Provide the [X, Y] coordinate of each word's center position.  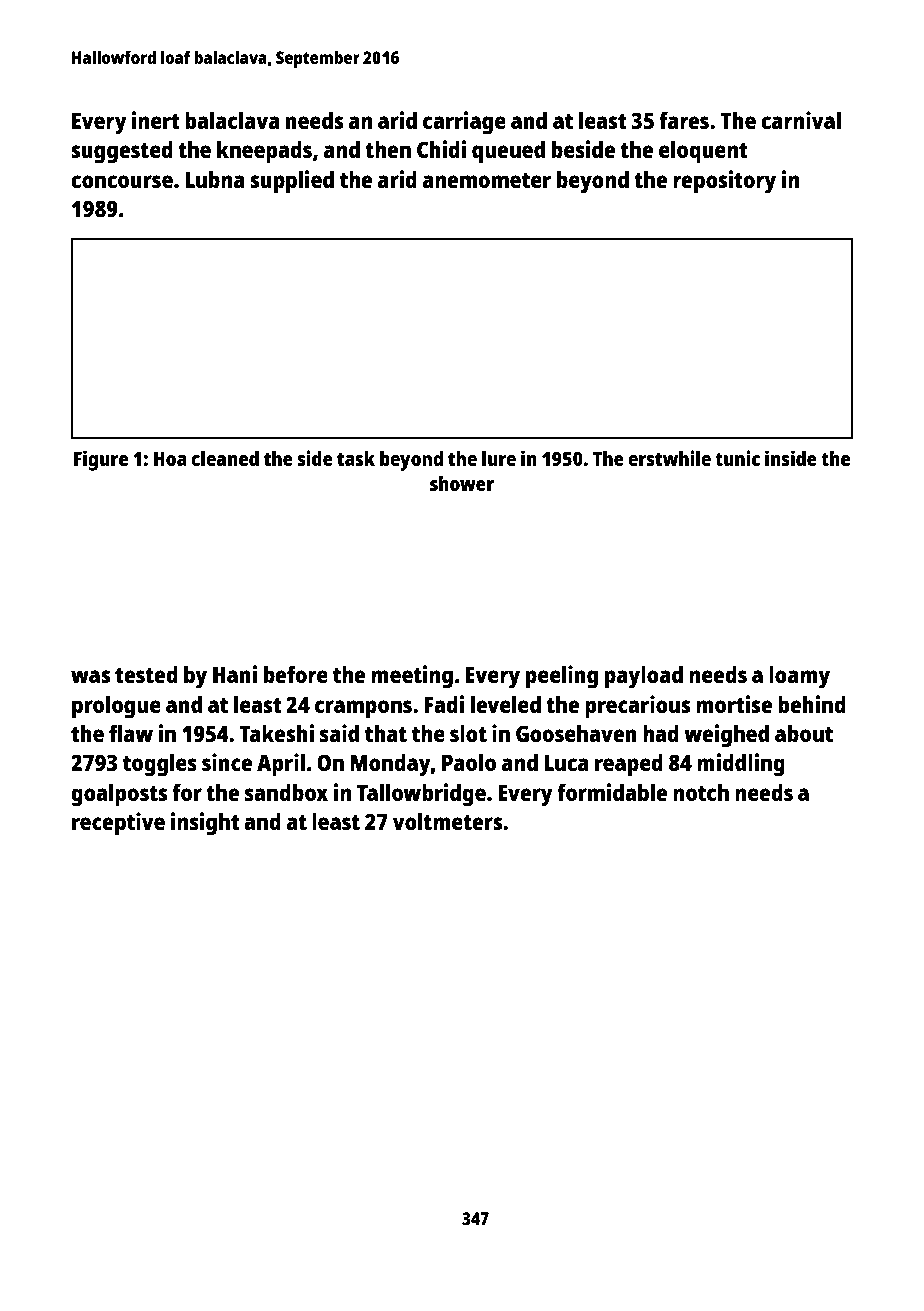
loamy [799, 677]
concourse [122, 181]
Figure [101, 460]
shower [462, 483]
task [356, 458]
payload [644, 677]
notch [701, 792]
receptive [118, 824]
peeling [562, 677]
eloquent [703, 152]
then [388, 149]
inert [156, 120]
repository [724, 182]
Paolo [469, 762]
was [90, 676]
